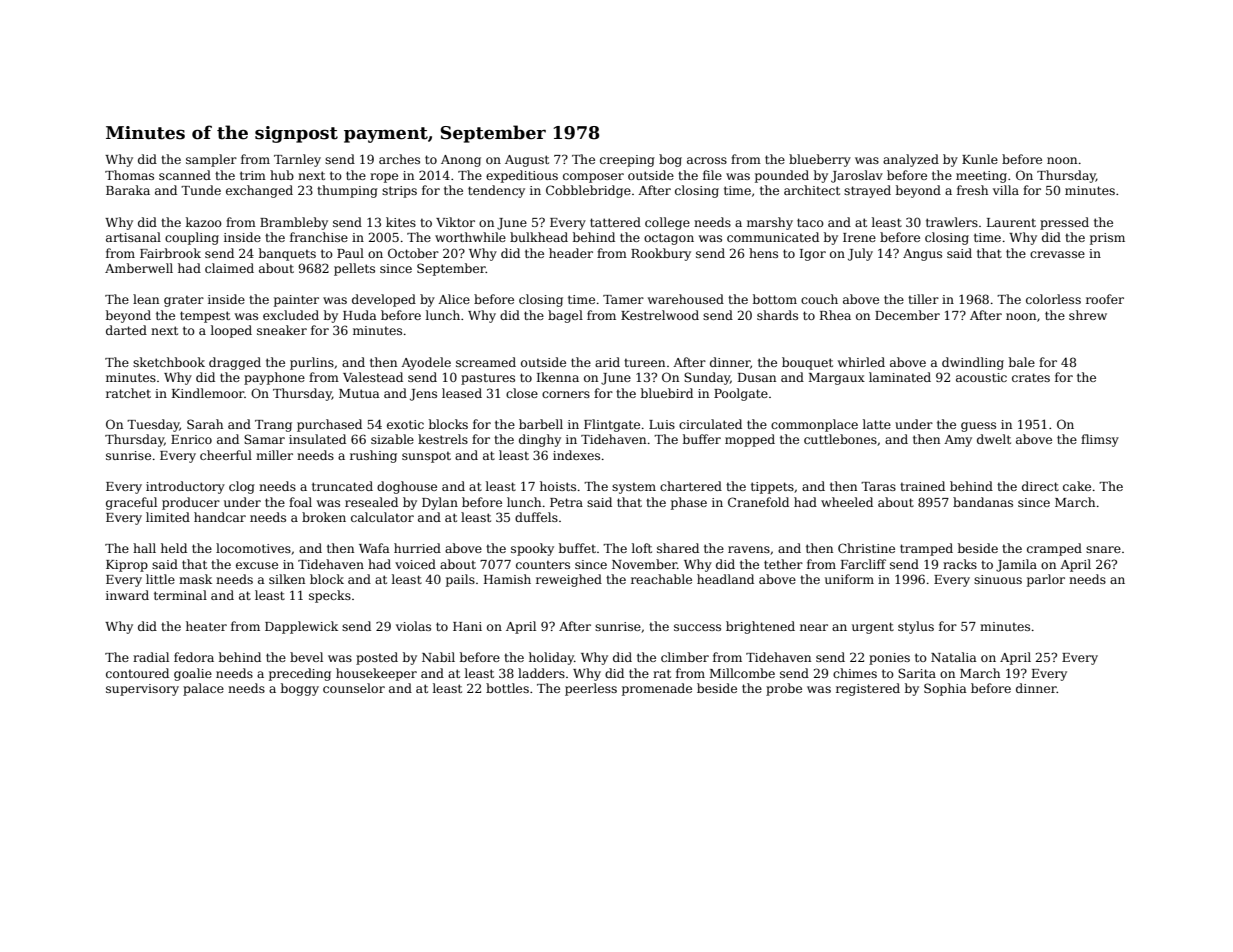 The image size is (1233, 952). I want to click on Baraka, so click(128, 190).
